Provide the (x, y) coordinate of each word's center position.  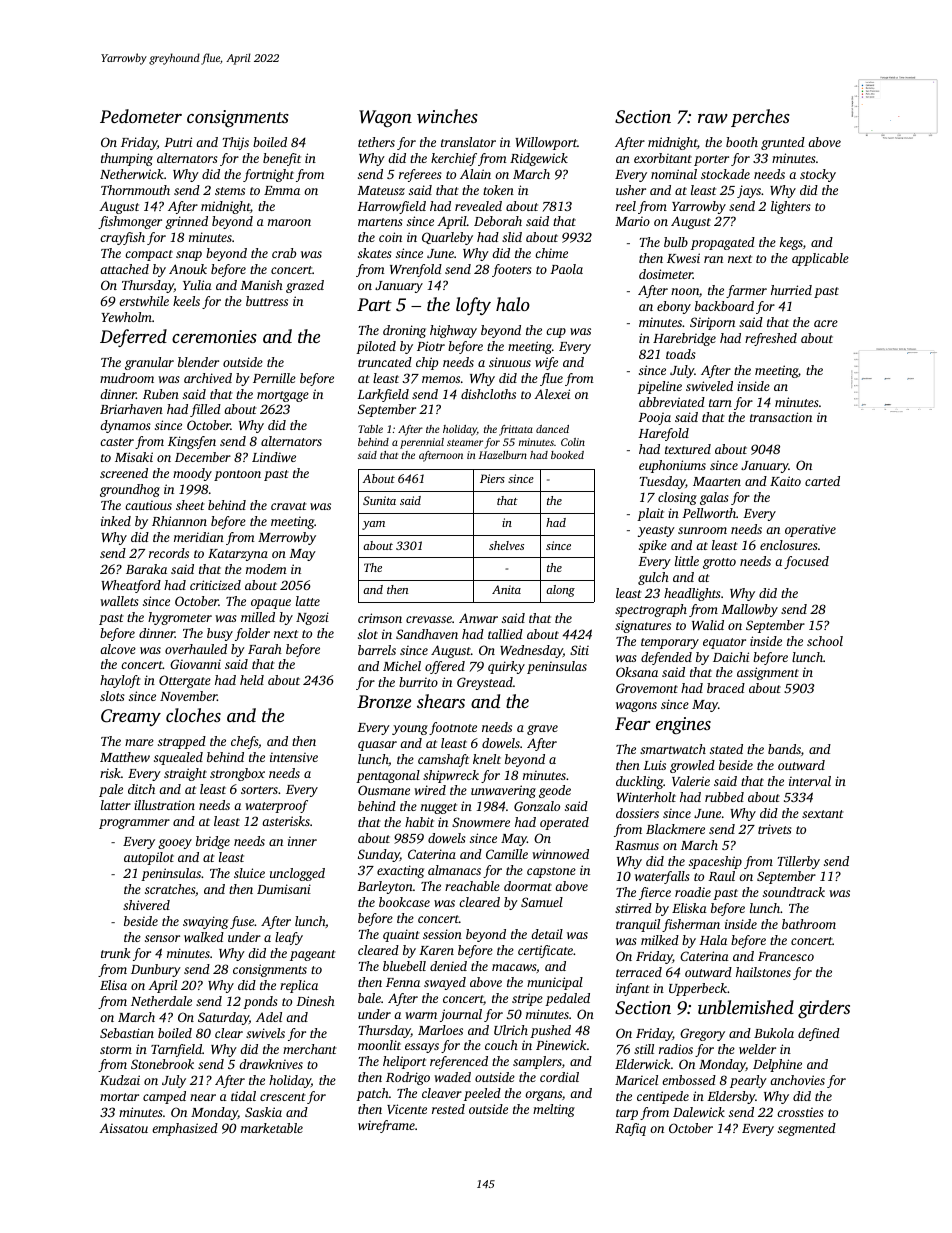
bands (784, 749)
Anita (506, 589)
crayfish (122, 238)
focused (806, 562)
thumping (127, 159)
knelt (487, 759)
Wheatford (131, 586)
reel (626, 206)
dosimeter (666, 274)
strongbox (237, 774)
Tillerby (798, 862)
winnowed (560, 854)
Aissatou (123, 1128)
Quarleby (447, 238)
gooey (175, 844)
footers (512, 270)
